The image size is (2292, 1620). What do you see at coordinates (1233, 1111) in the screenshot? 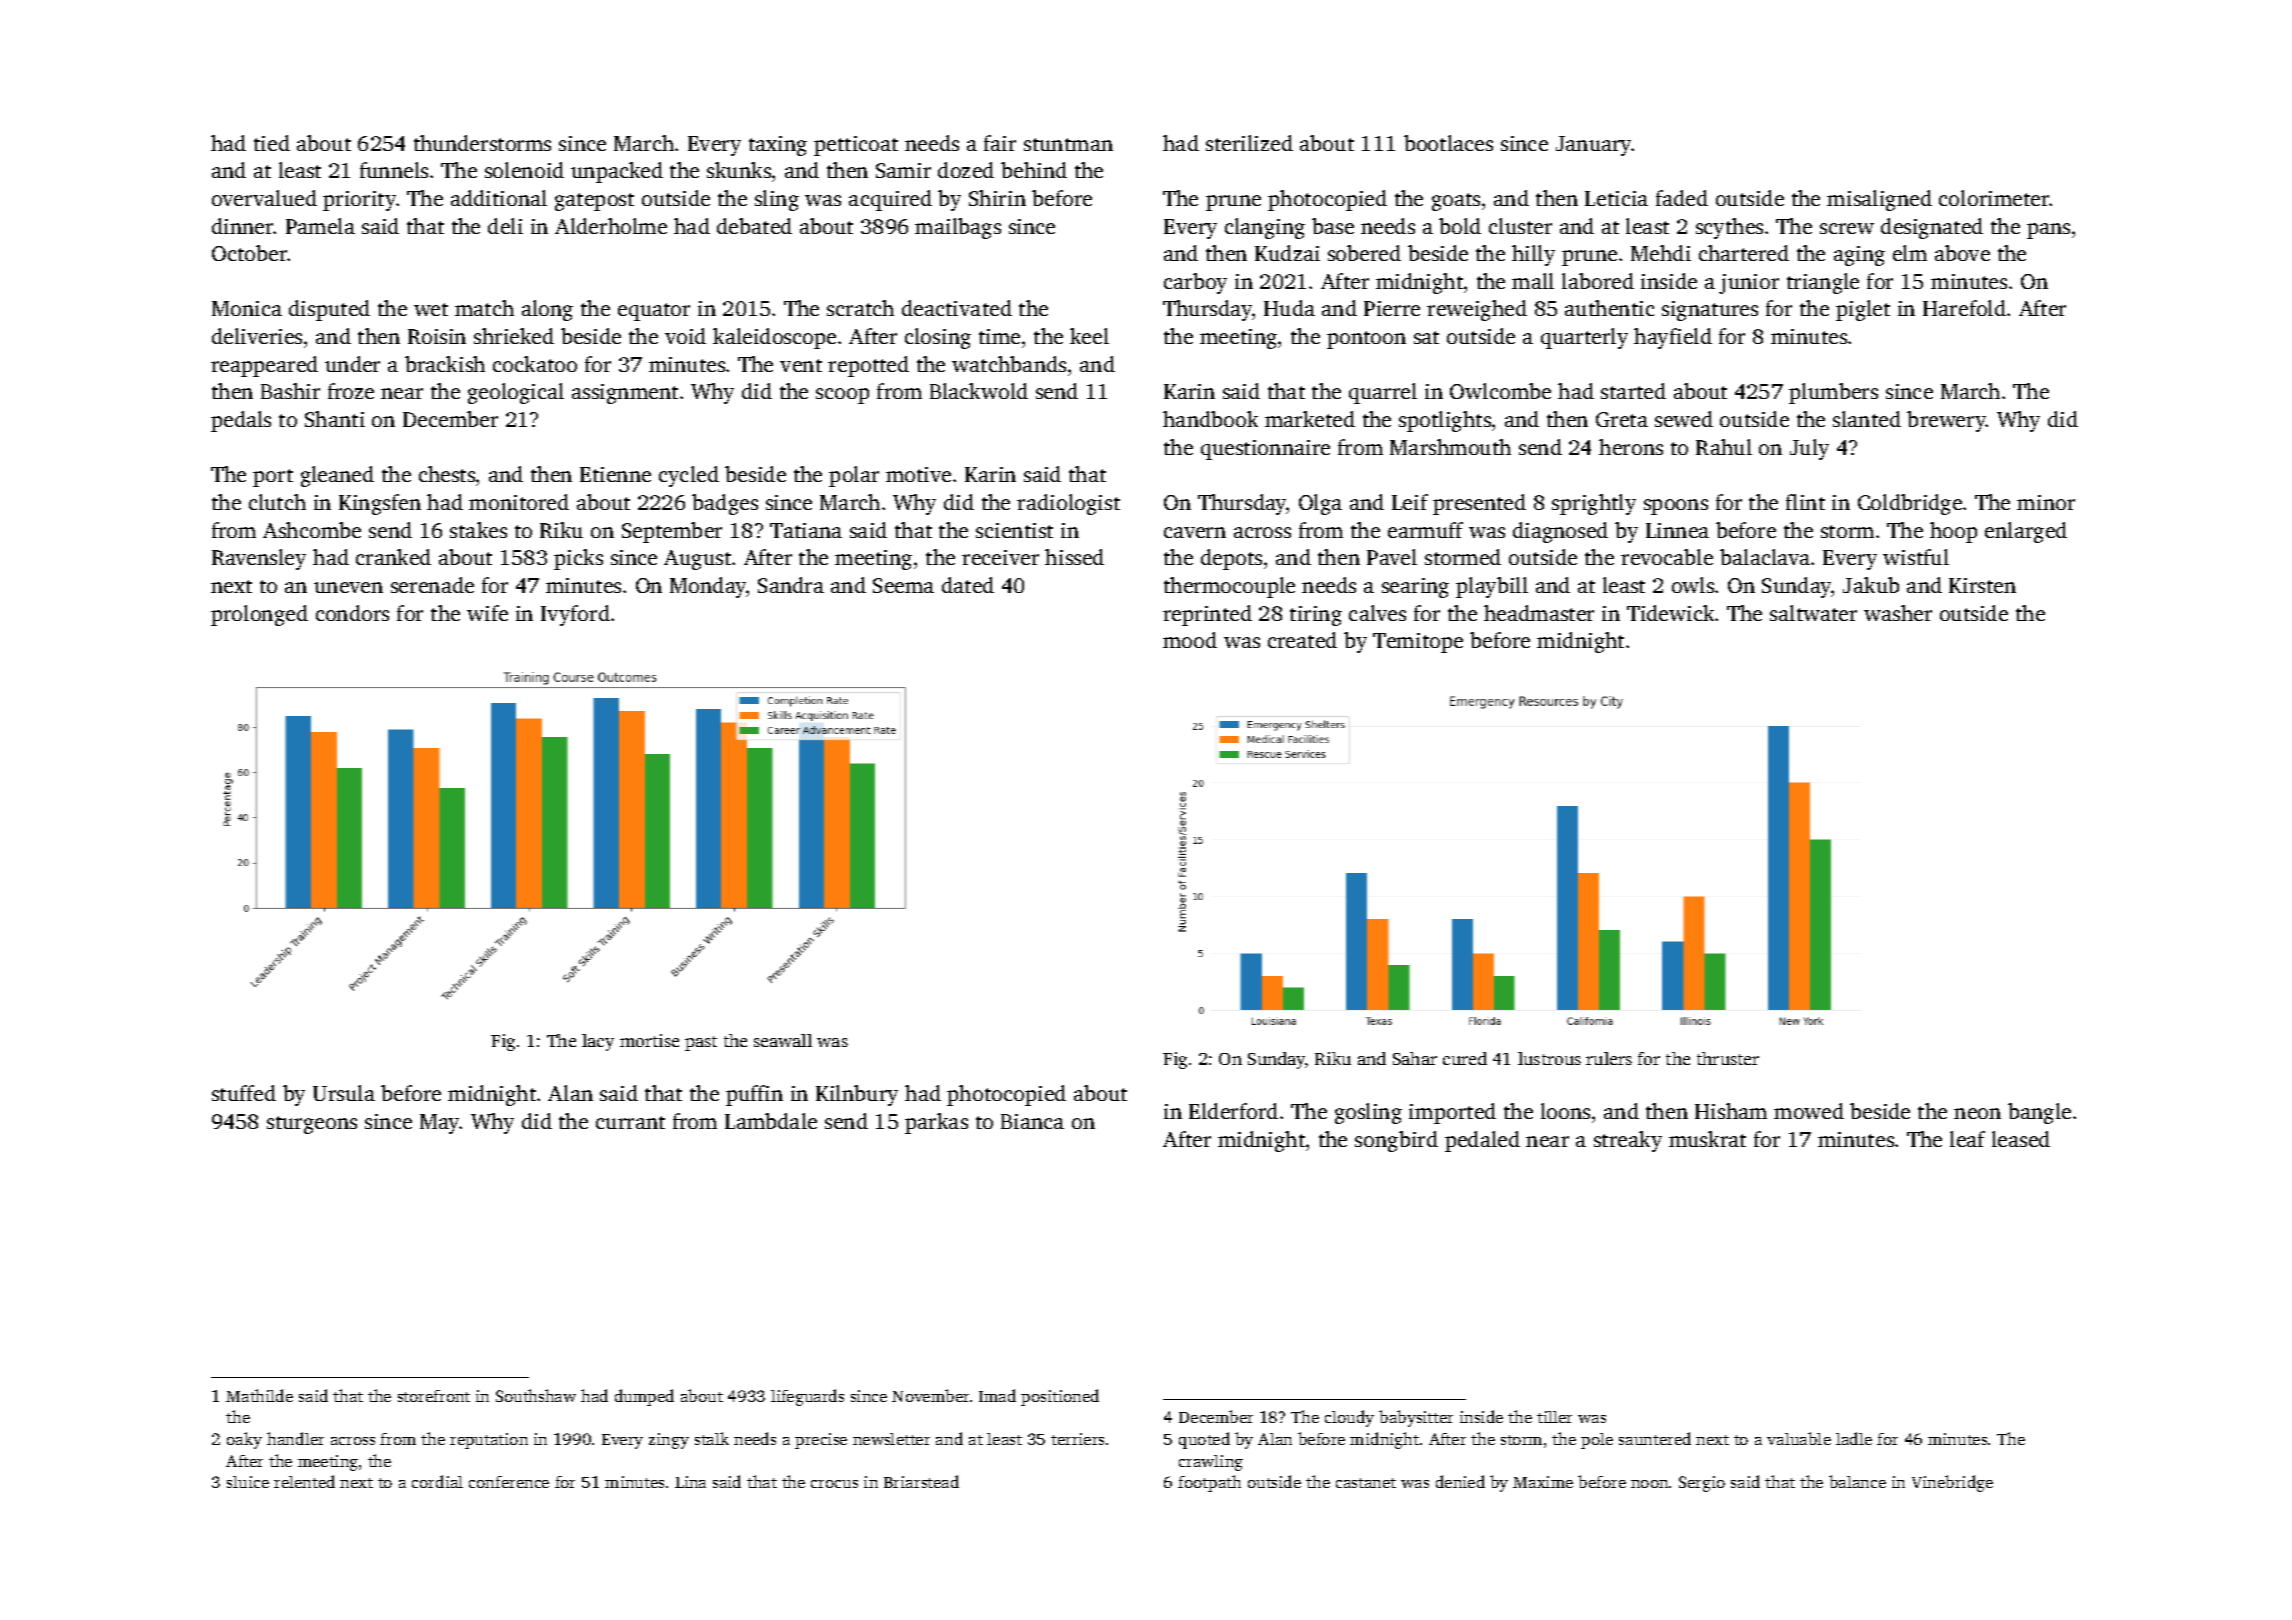
I see `Elderford` at bounding box center [1233, 1111].
